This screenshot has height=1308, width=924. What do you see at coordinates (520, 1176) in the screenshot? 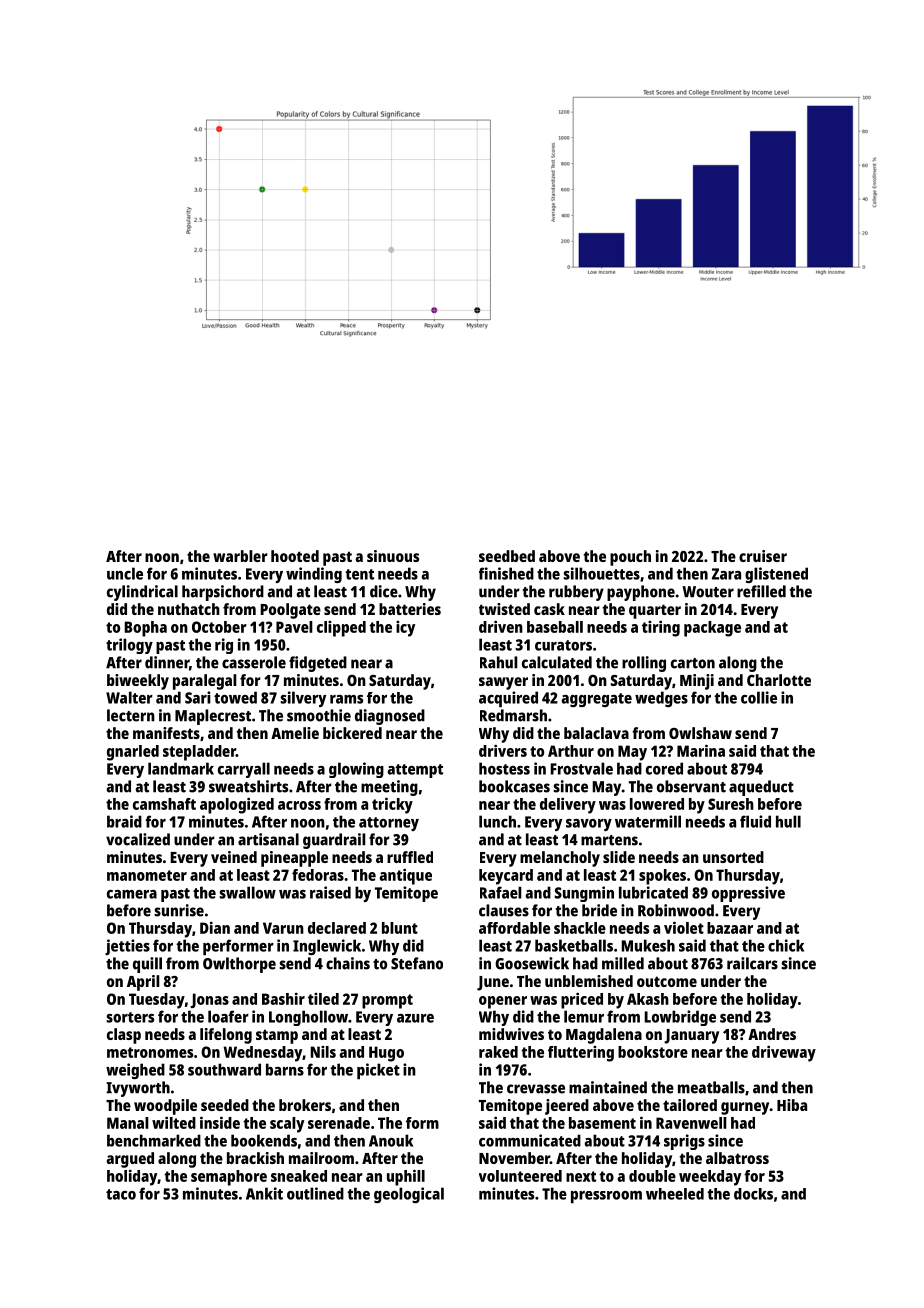
I see `volunteered` at bounding box center [520, 1176].
